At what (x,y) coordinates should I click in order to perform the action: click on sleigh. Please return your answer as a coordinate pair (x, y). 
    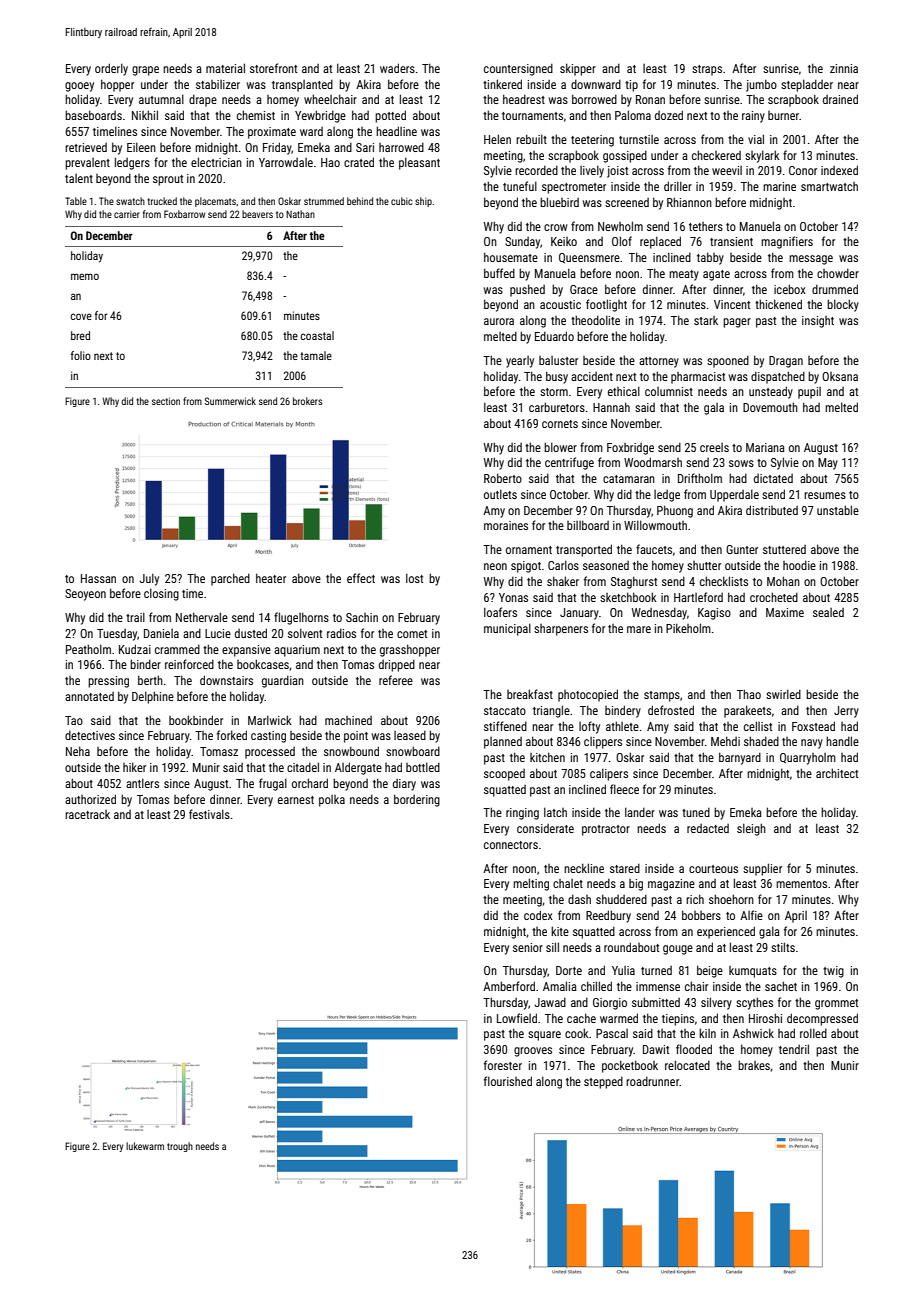
    Looking at the image, I should click on (751, 829).
